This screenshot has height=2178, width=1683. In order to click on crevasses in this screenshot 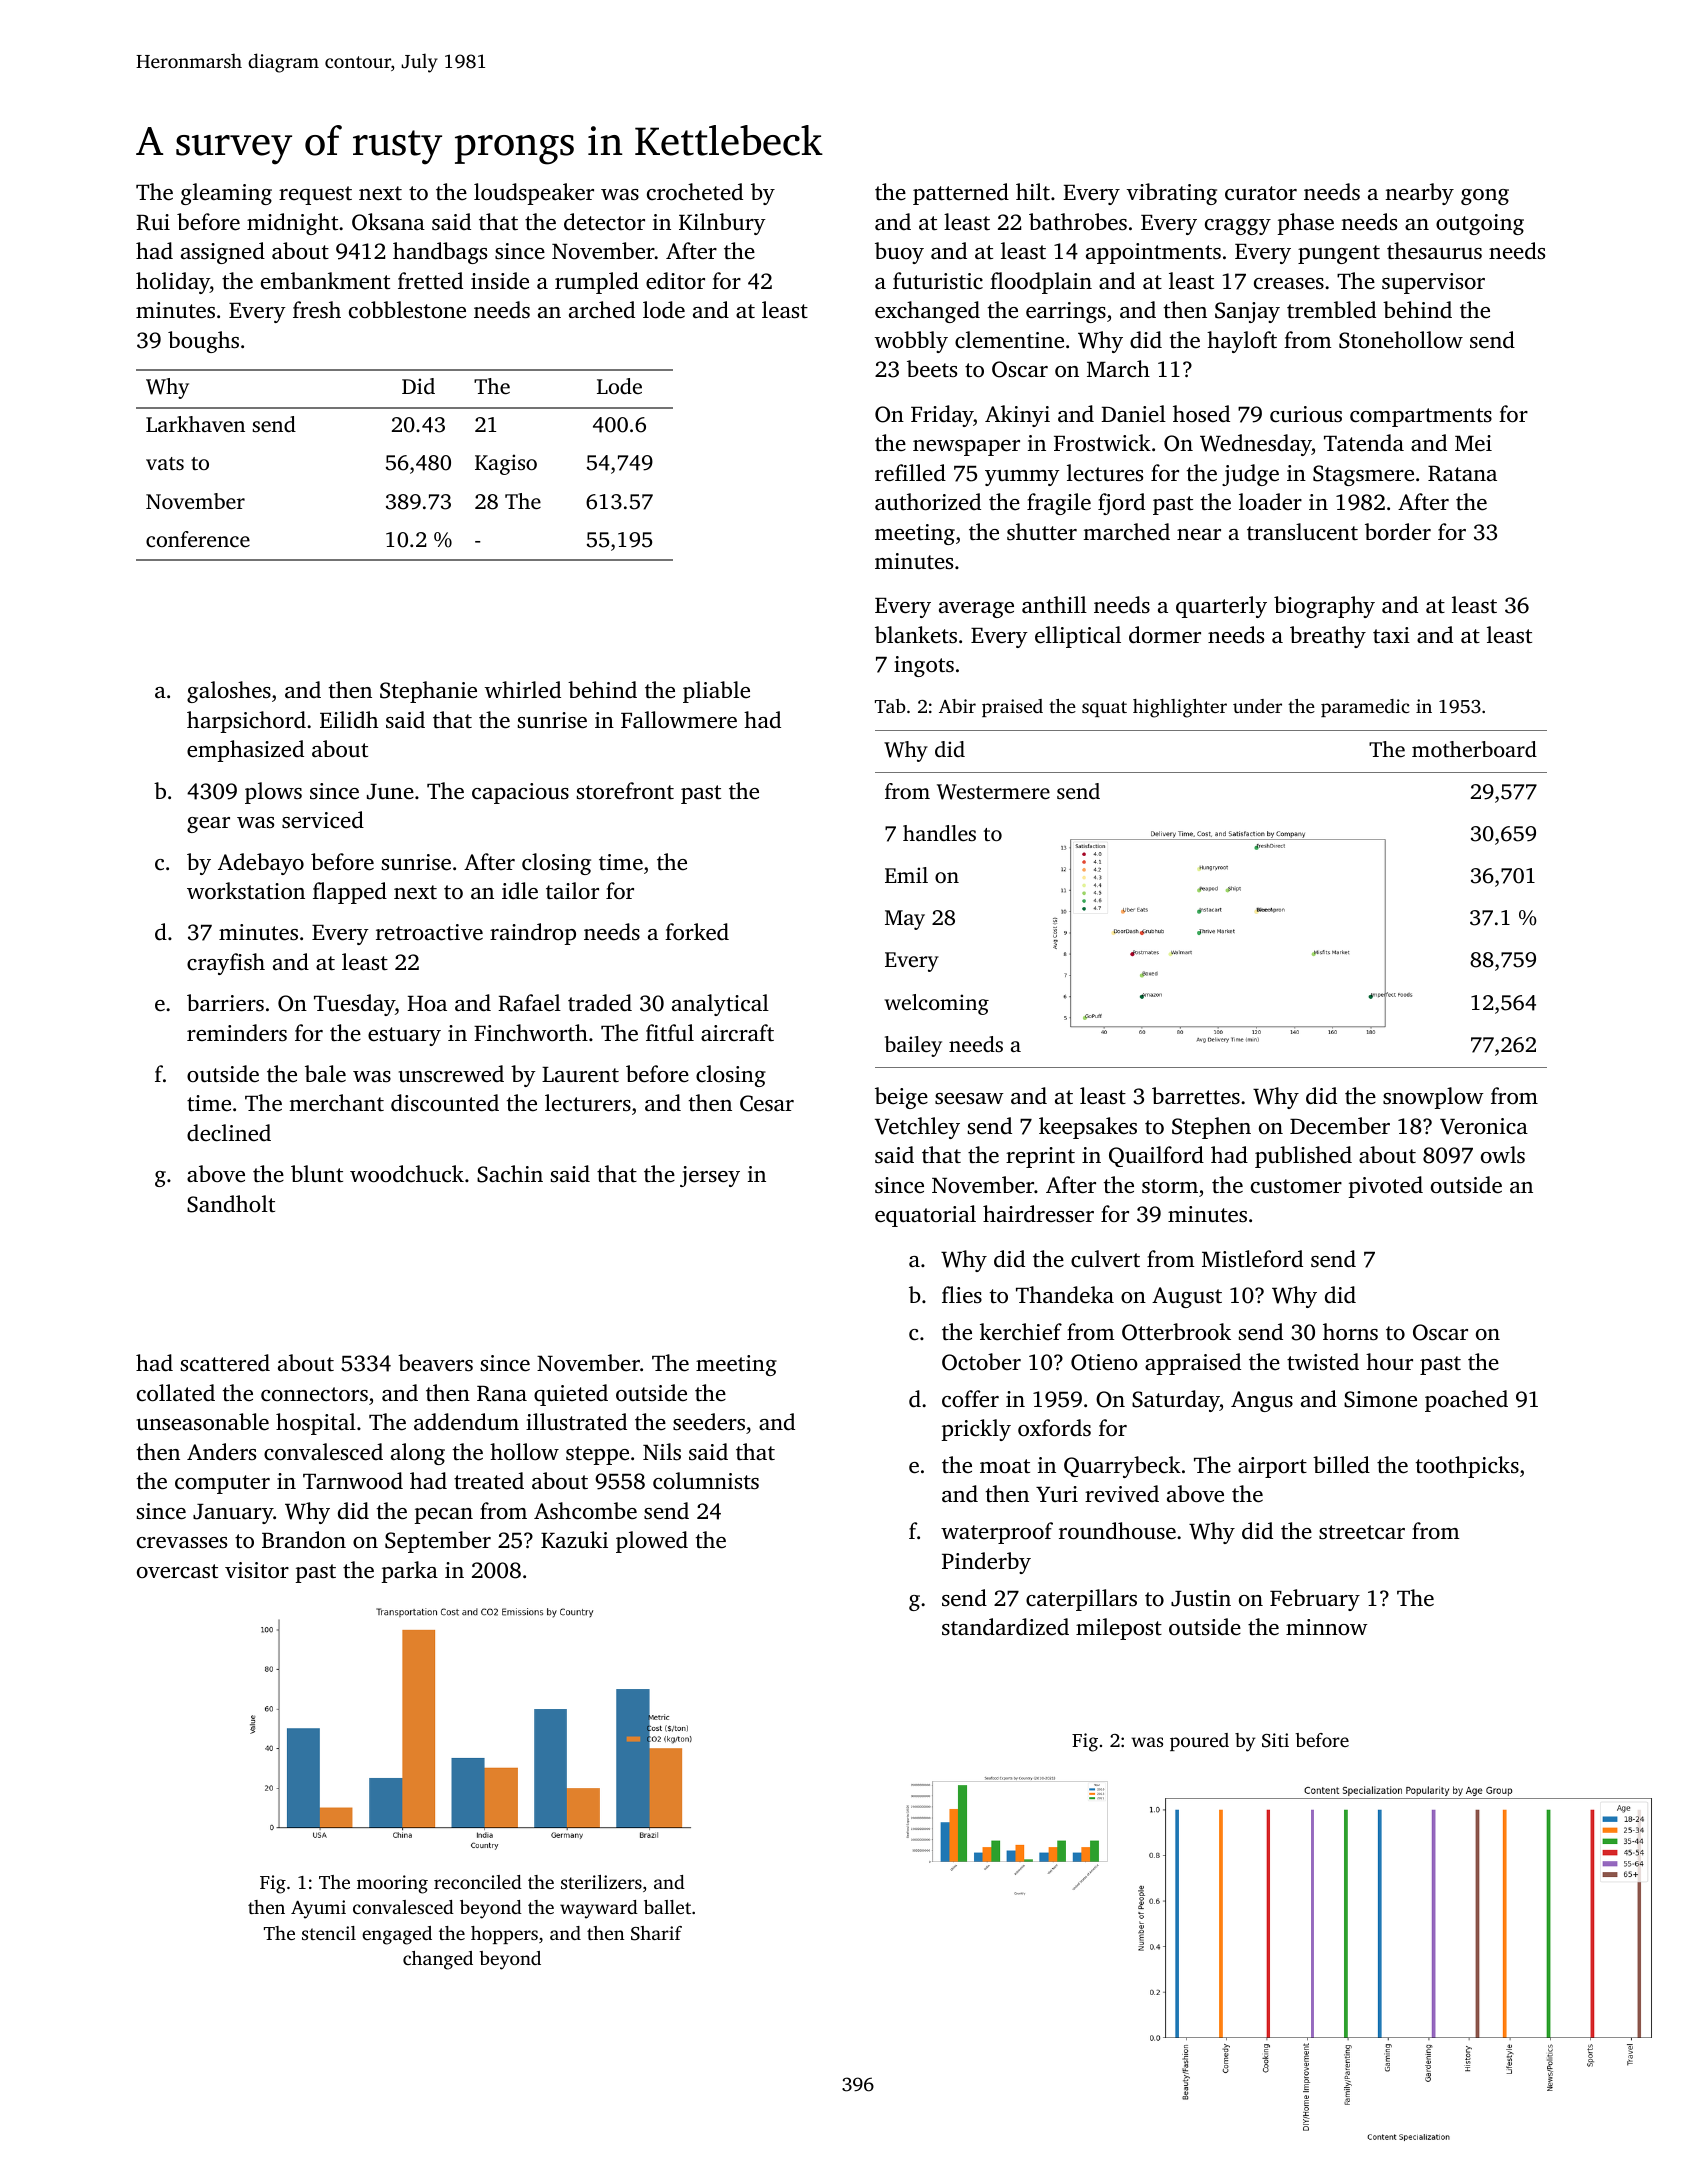, I will do `click(182, 1543)`.
